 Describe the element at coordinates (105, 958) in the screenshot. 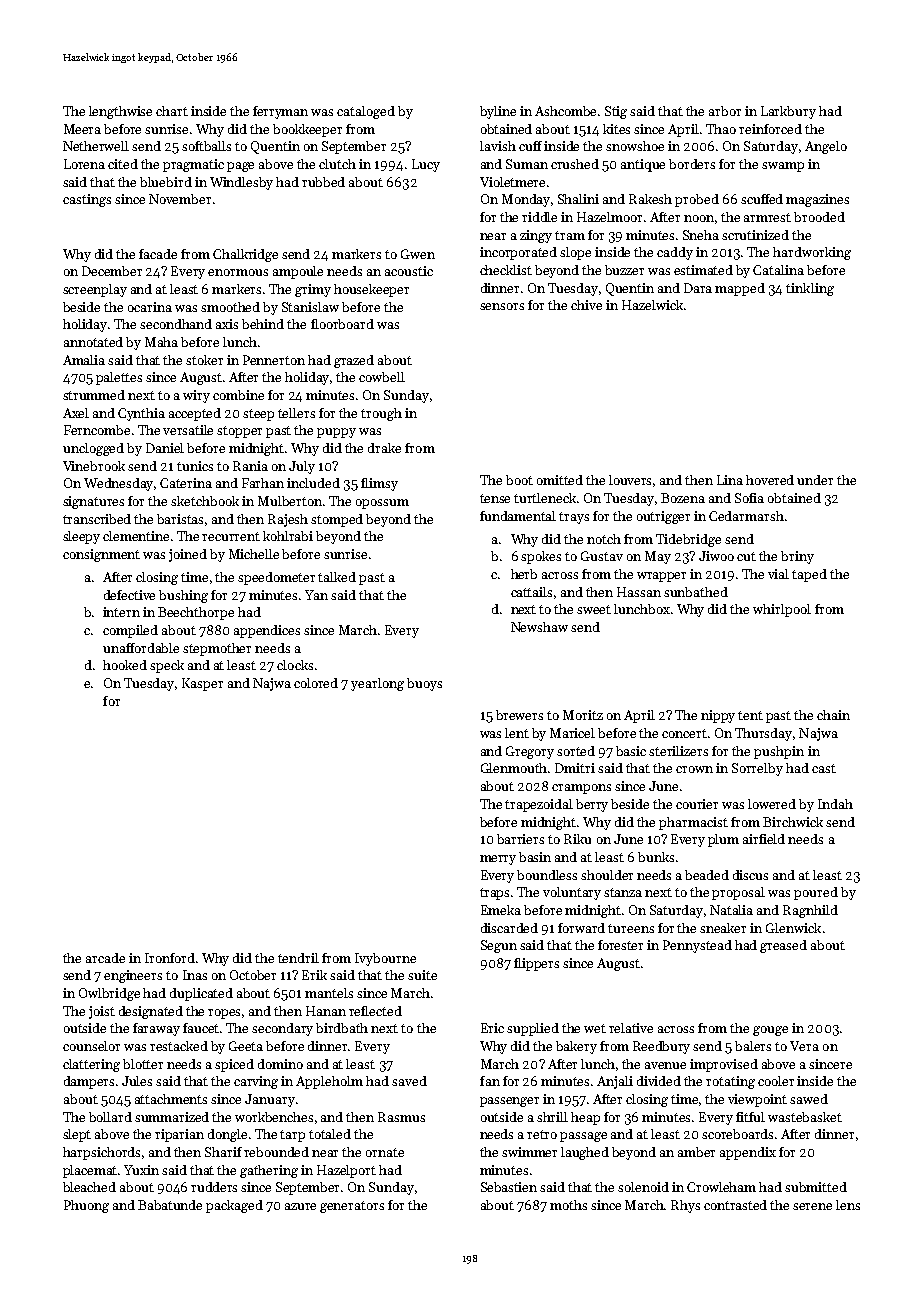

I see `arcade` at that location.
